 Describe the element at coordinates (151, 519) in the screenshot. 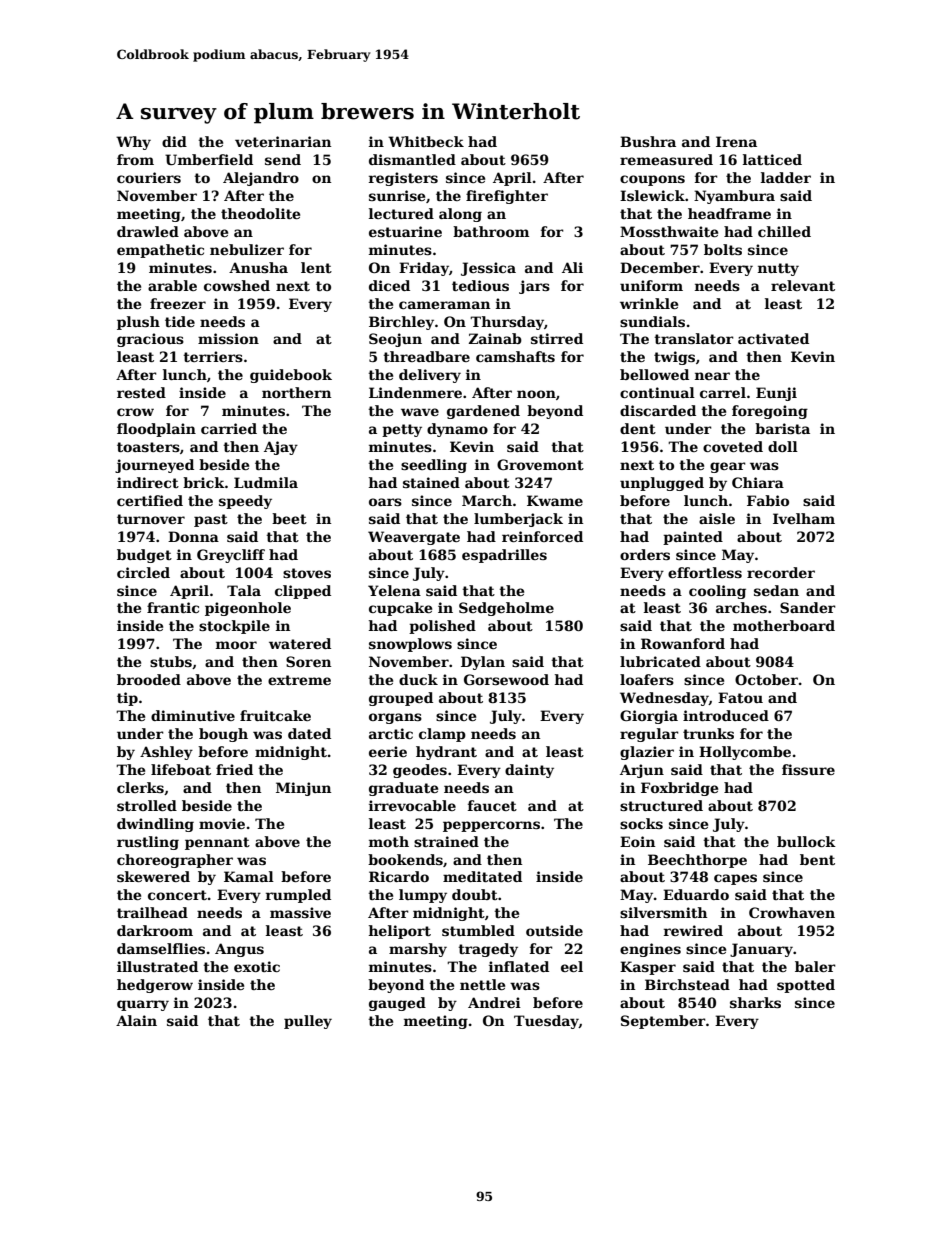

I see `turnover` at that location.
